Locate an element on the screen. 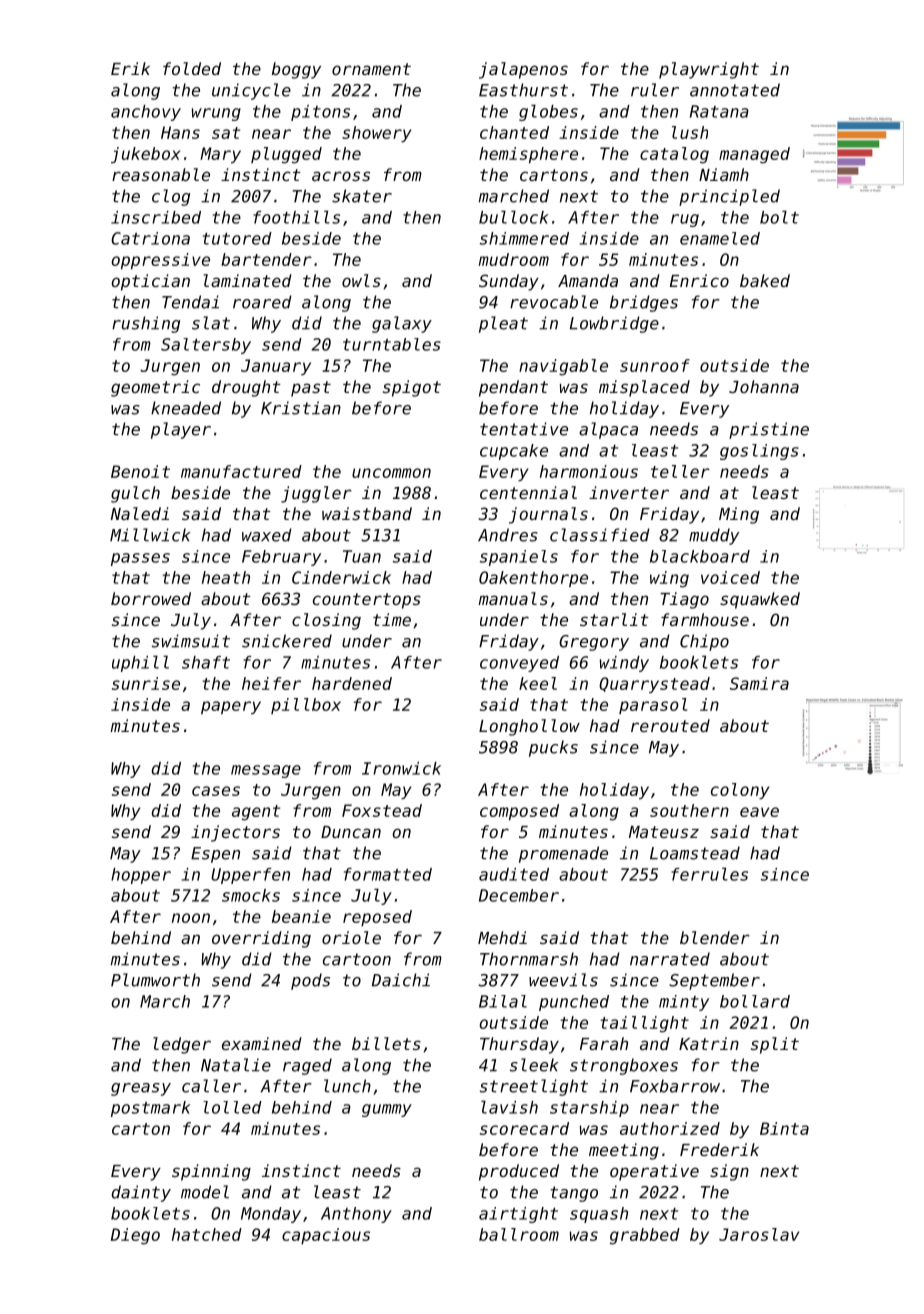  plugged is located at coordinates (286, 155).
